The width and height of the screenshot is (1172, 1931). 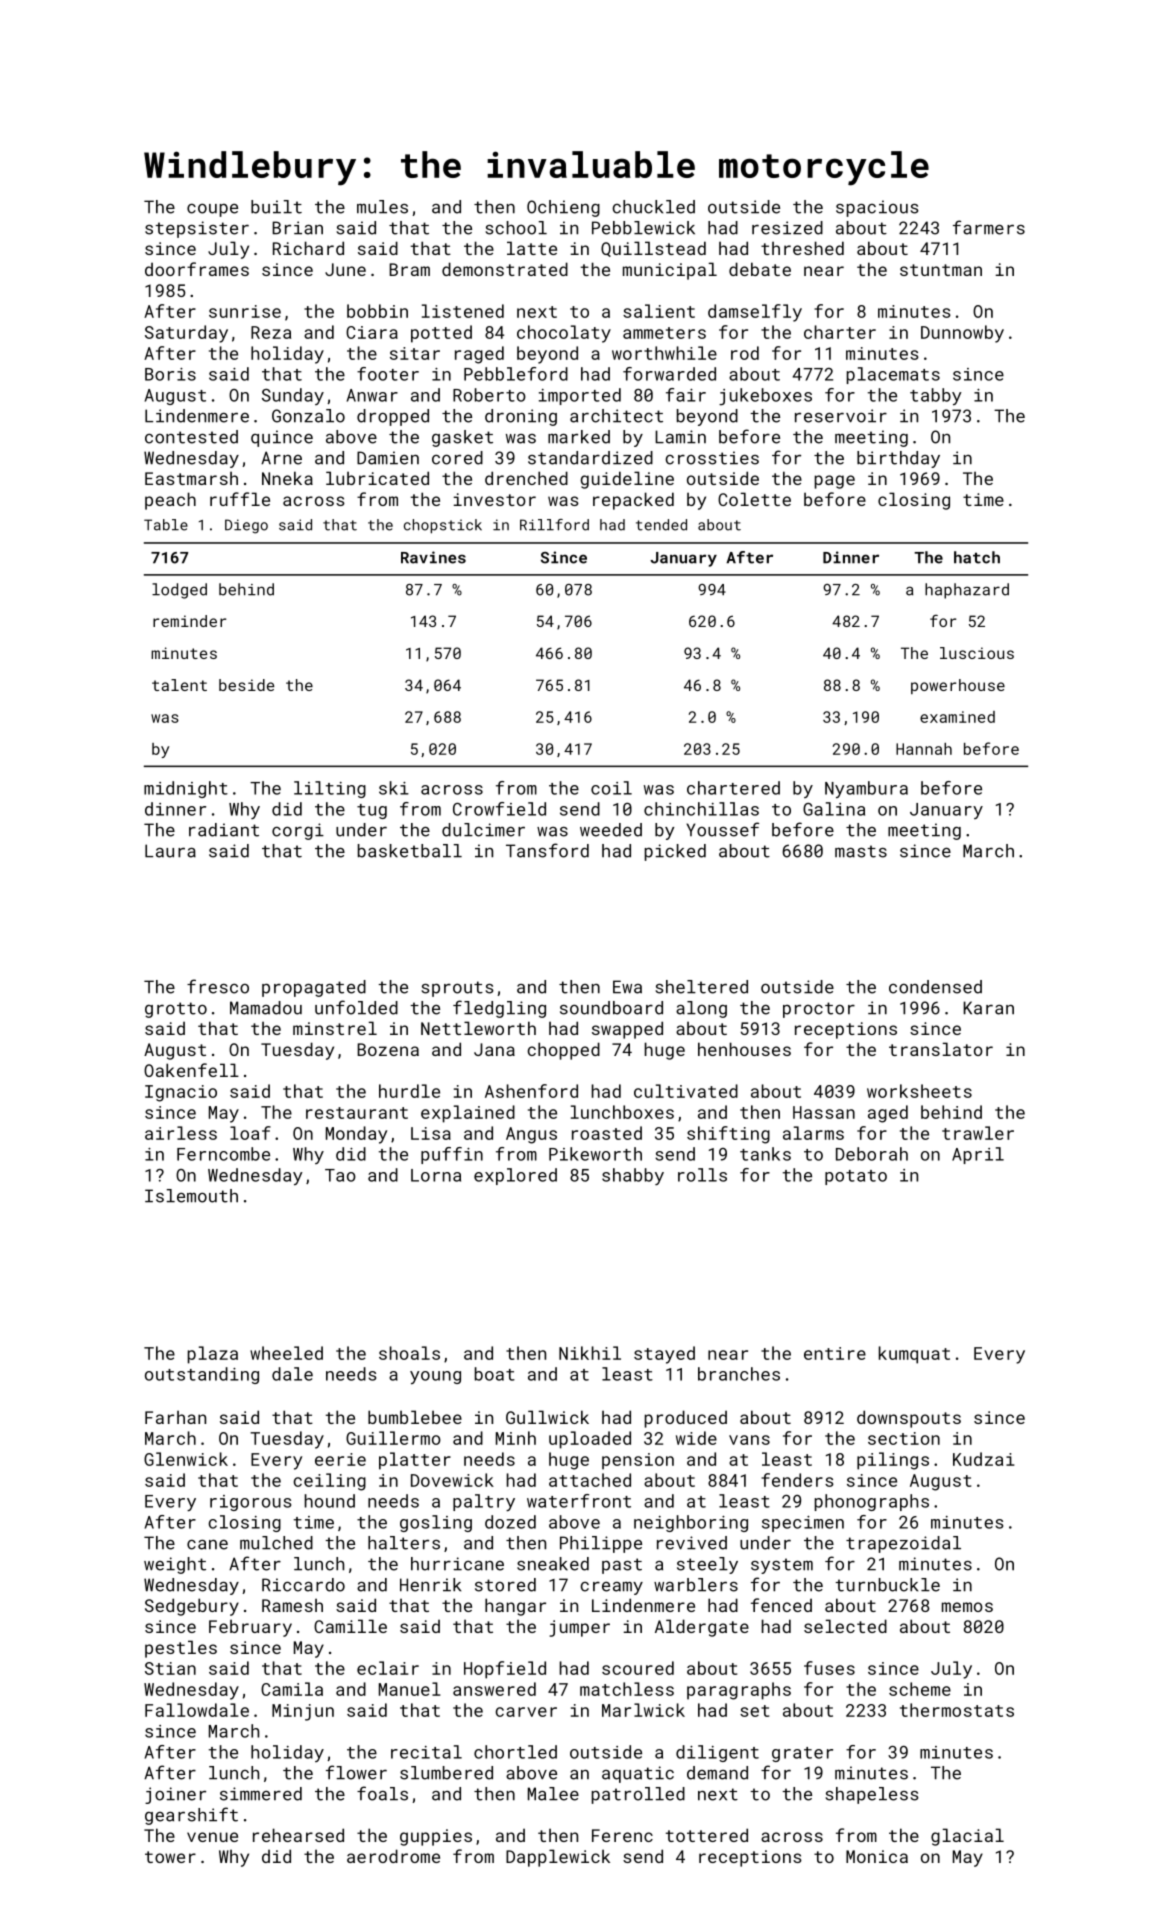 What do you see at coordinates (356, 1007) in the screenshot?
I see `unfolded` at bounding box center [356, 1007].
